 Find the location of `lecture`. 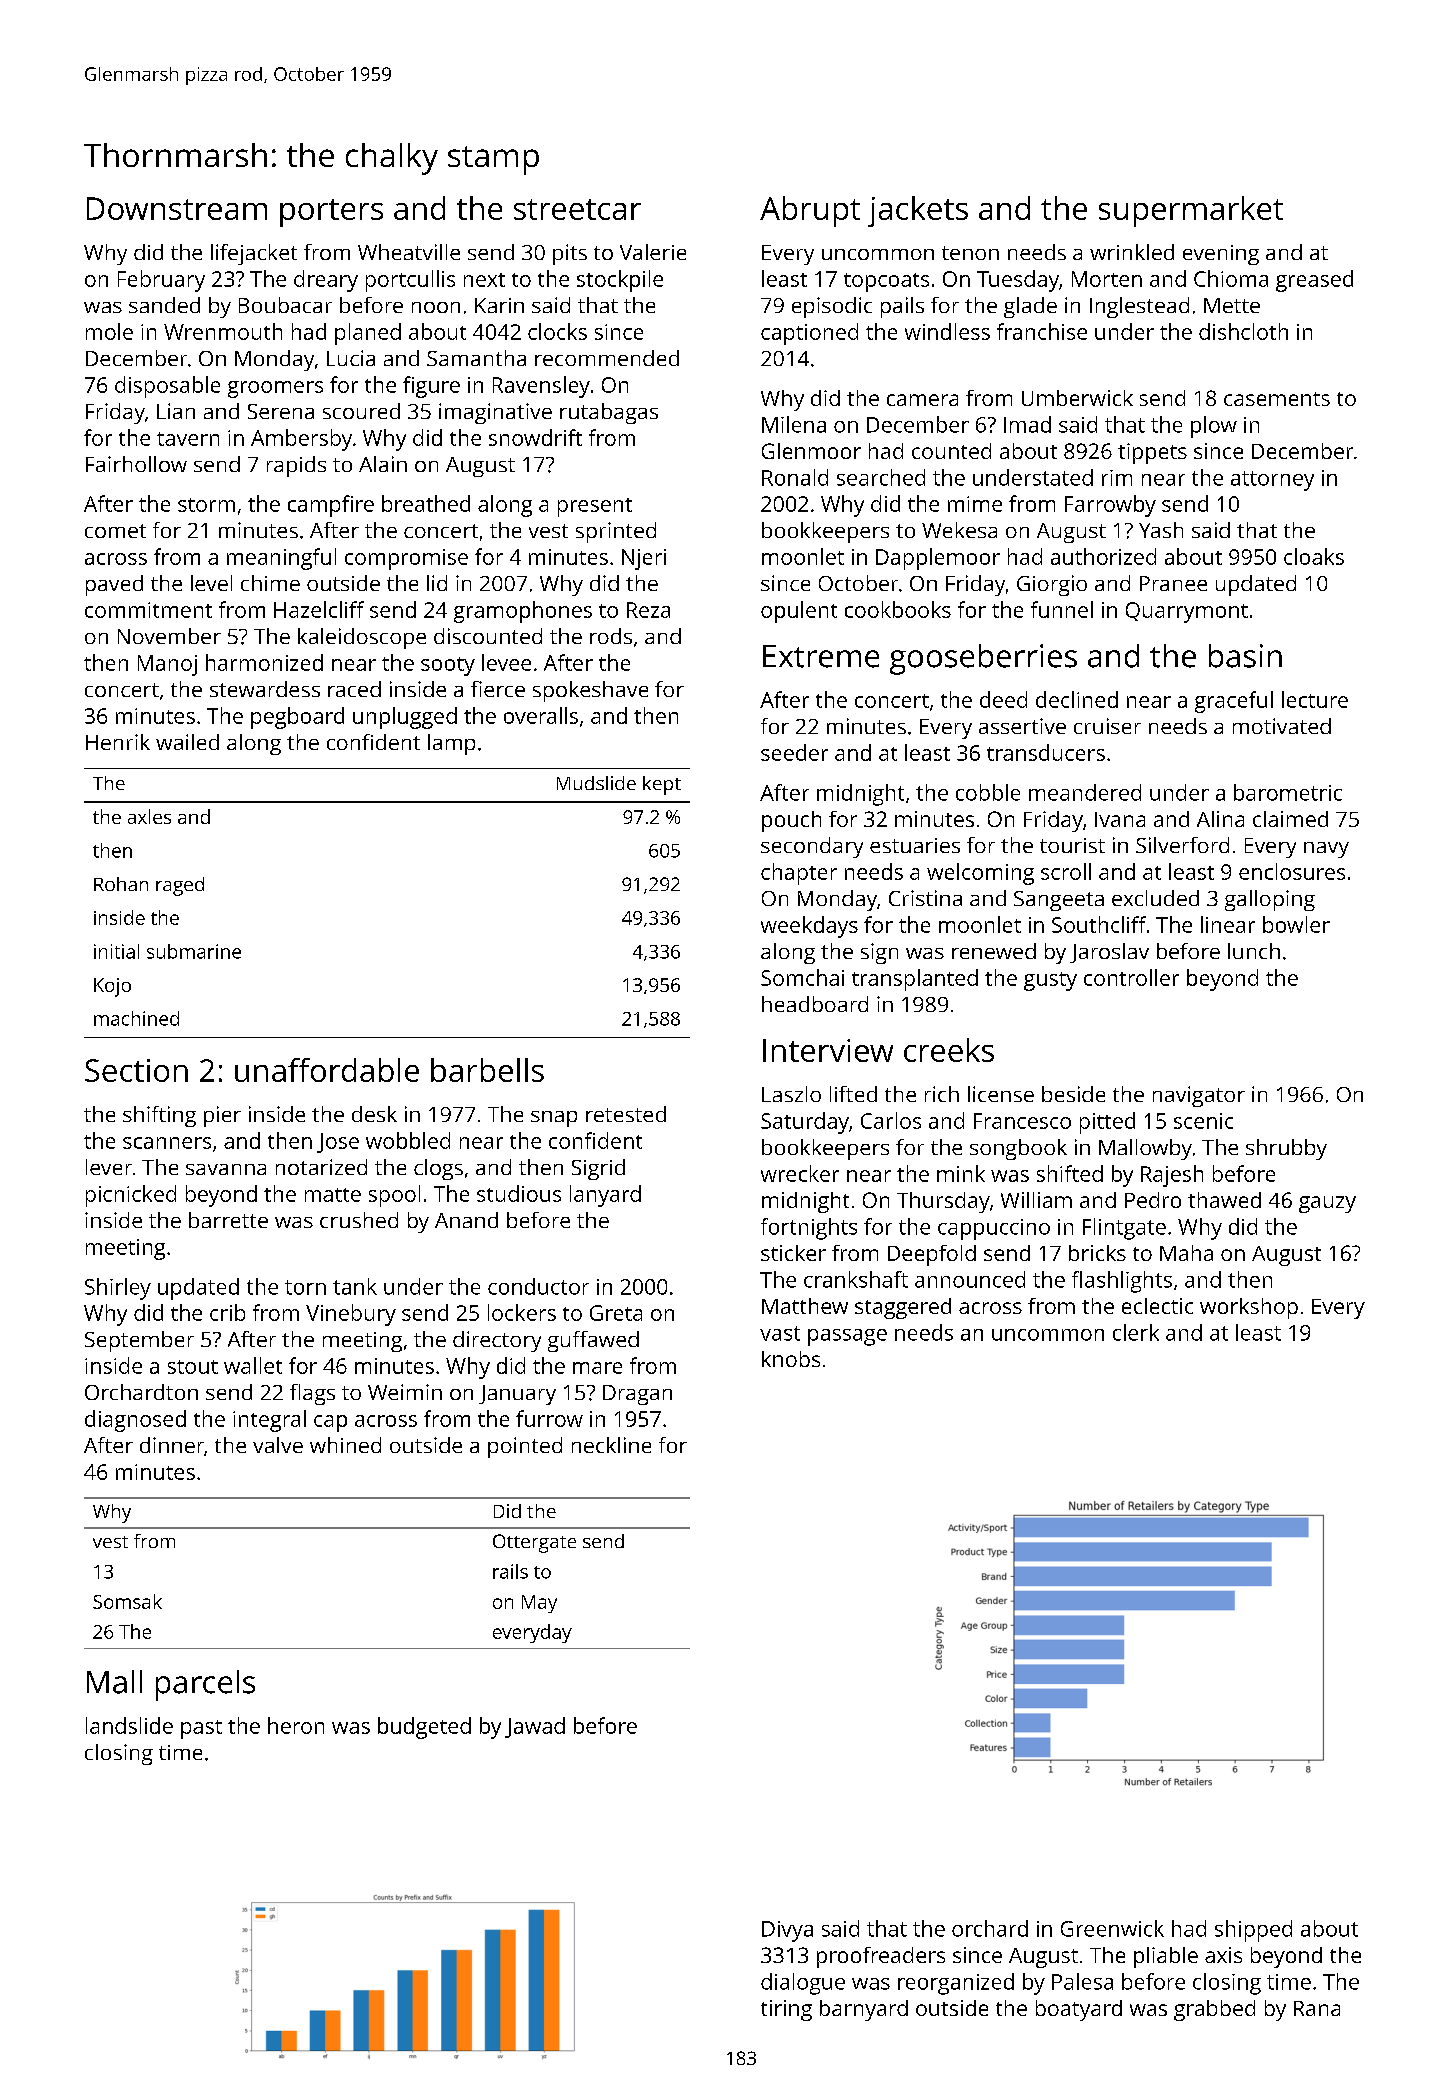

lecture is located at coordinates (1315, 699).
